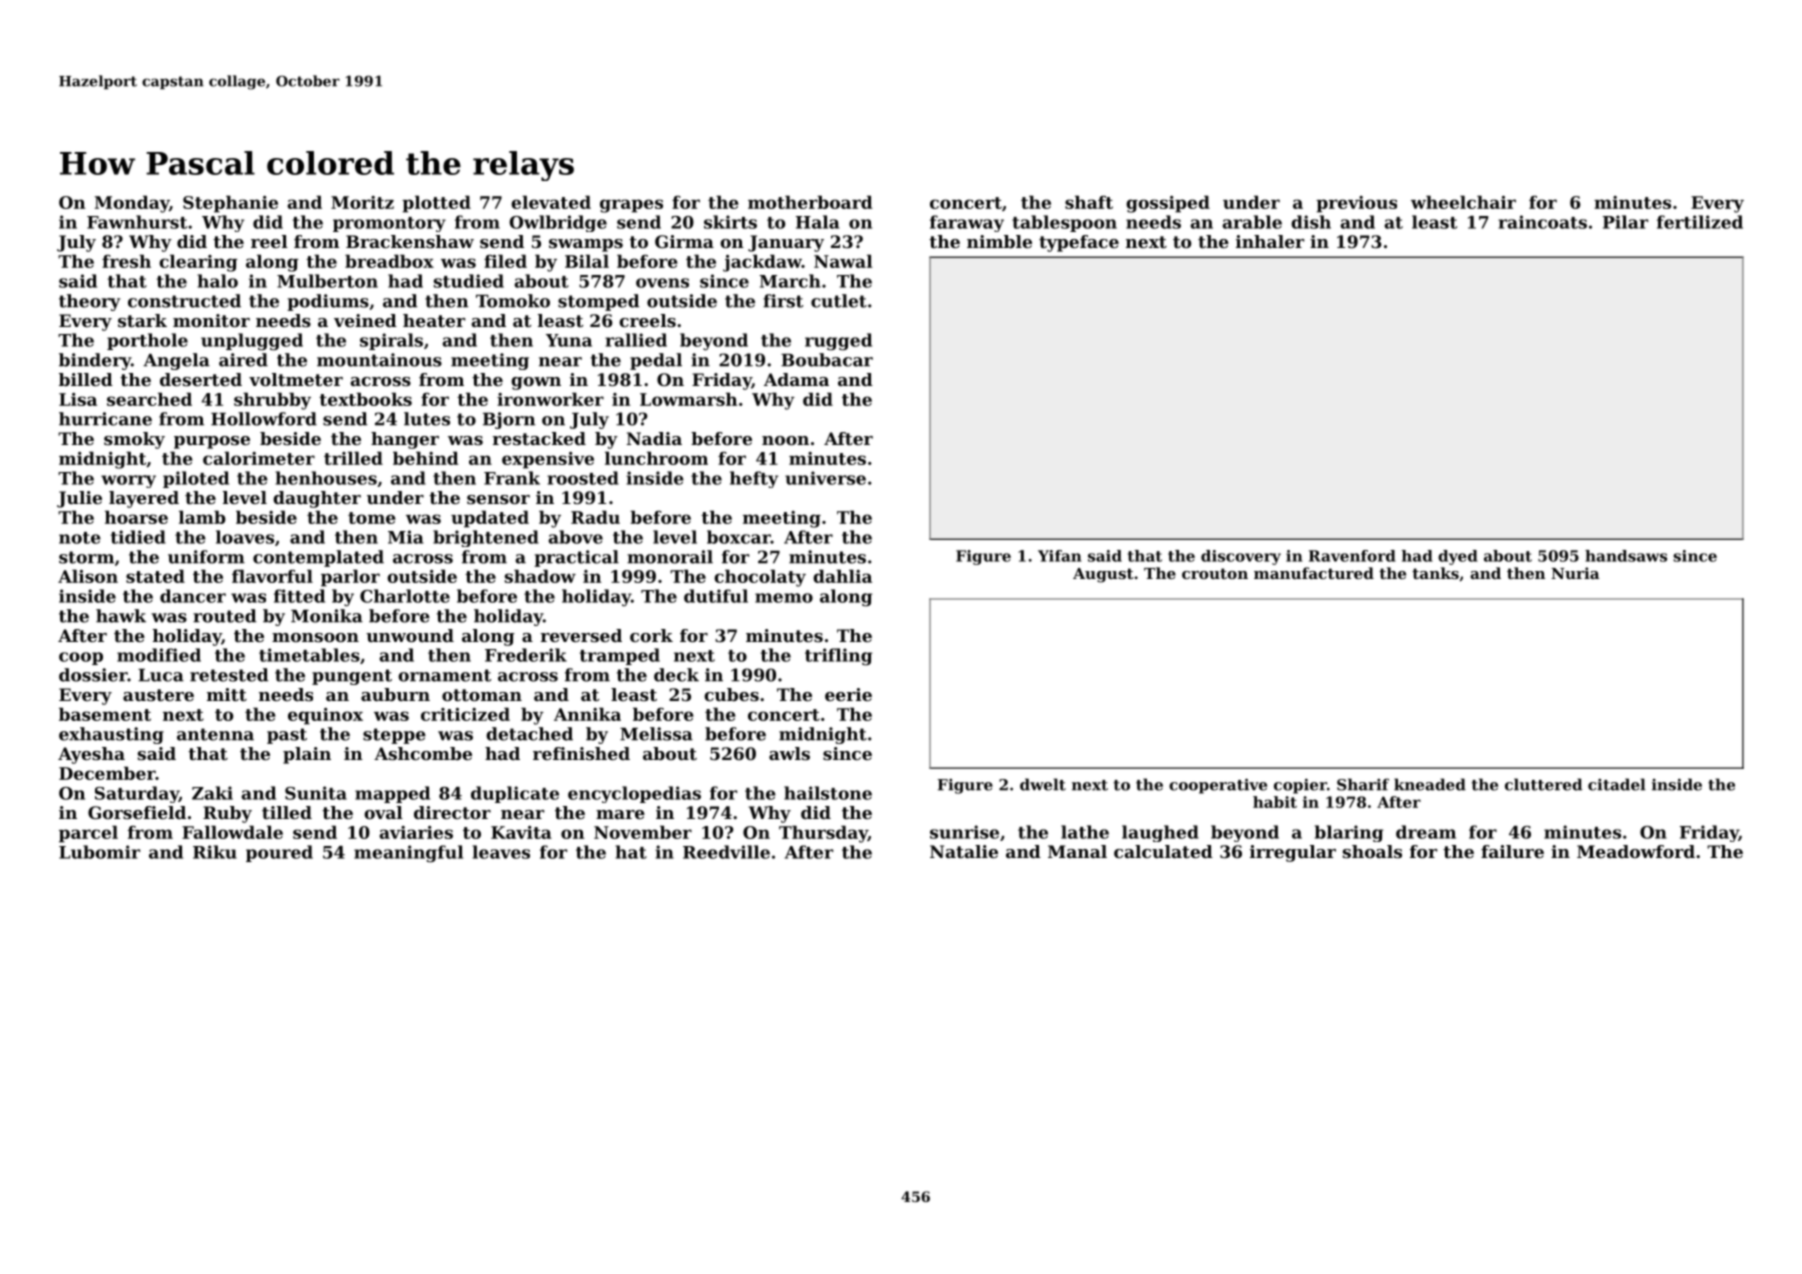 Image resolution: width=1802 pixels, height=1274 pixels. What do you see at coordinates (827, 360) in the page?
I see `Boubacar` at bounding box center [827, 360].
